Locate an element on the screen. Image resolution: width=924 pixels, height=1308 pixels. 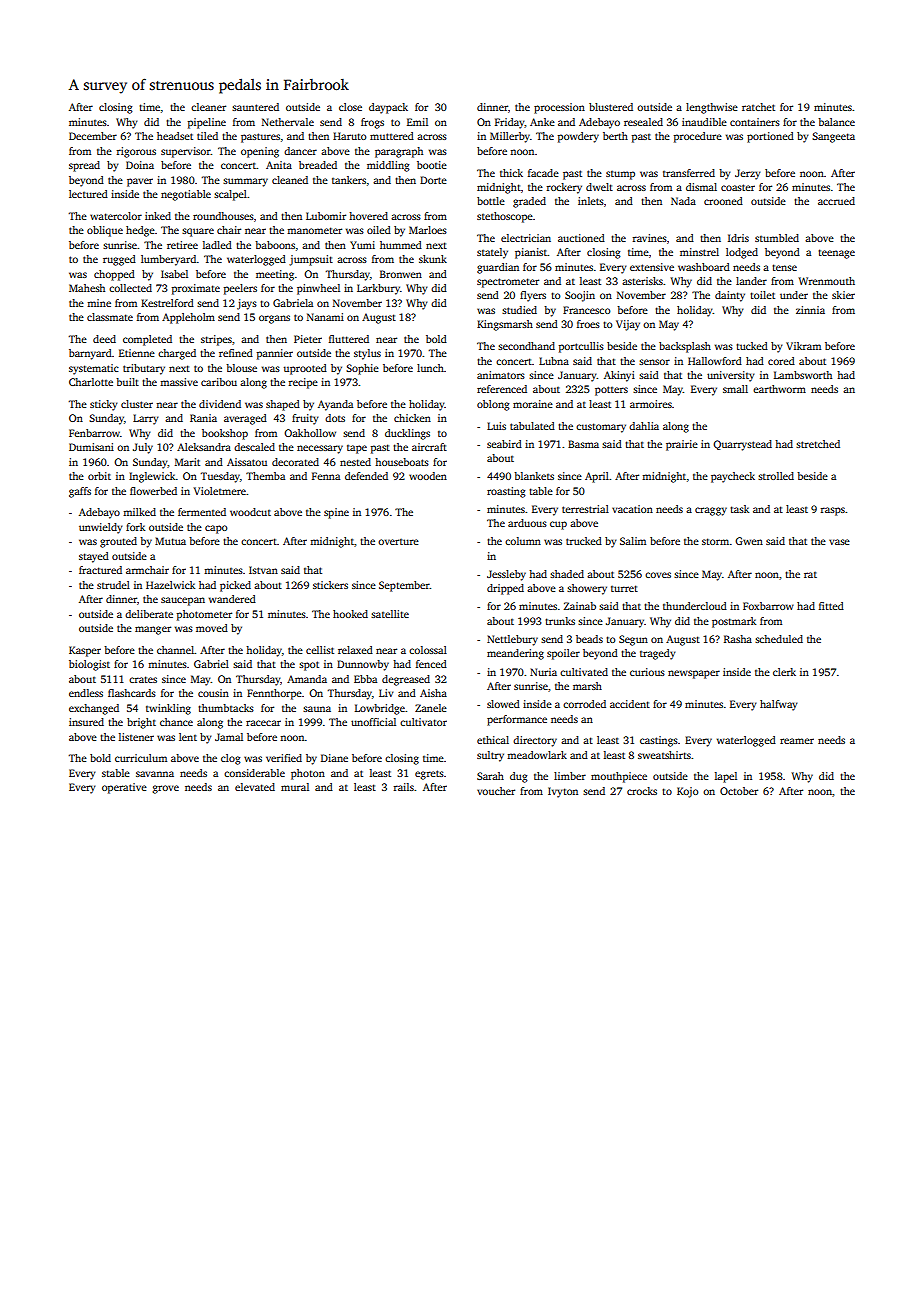
operative is located at coordinates (124, 788).
